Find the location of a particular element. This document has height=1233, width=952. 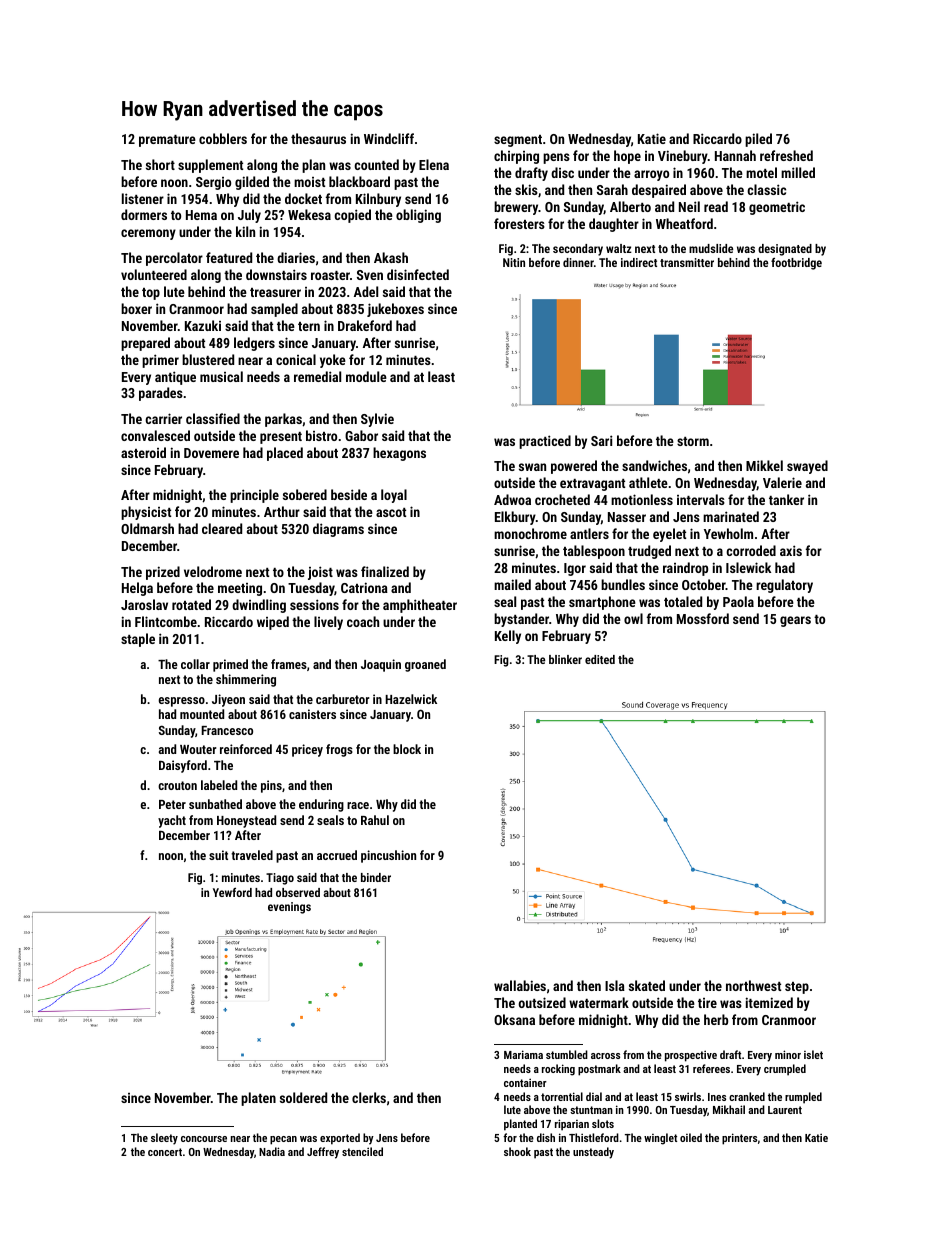

milled is located at coordinates (798, 172).
